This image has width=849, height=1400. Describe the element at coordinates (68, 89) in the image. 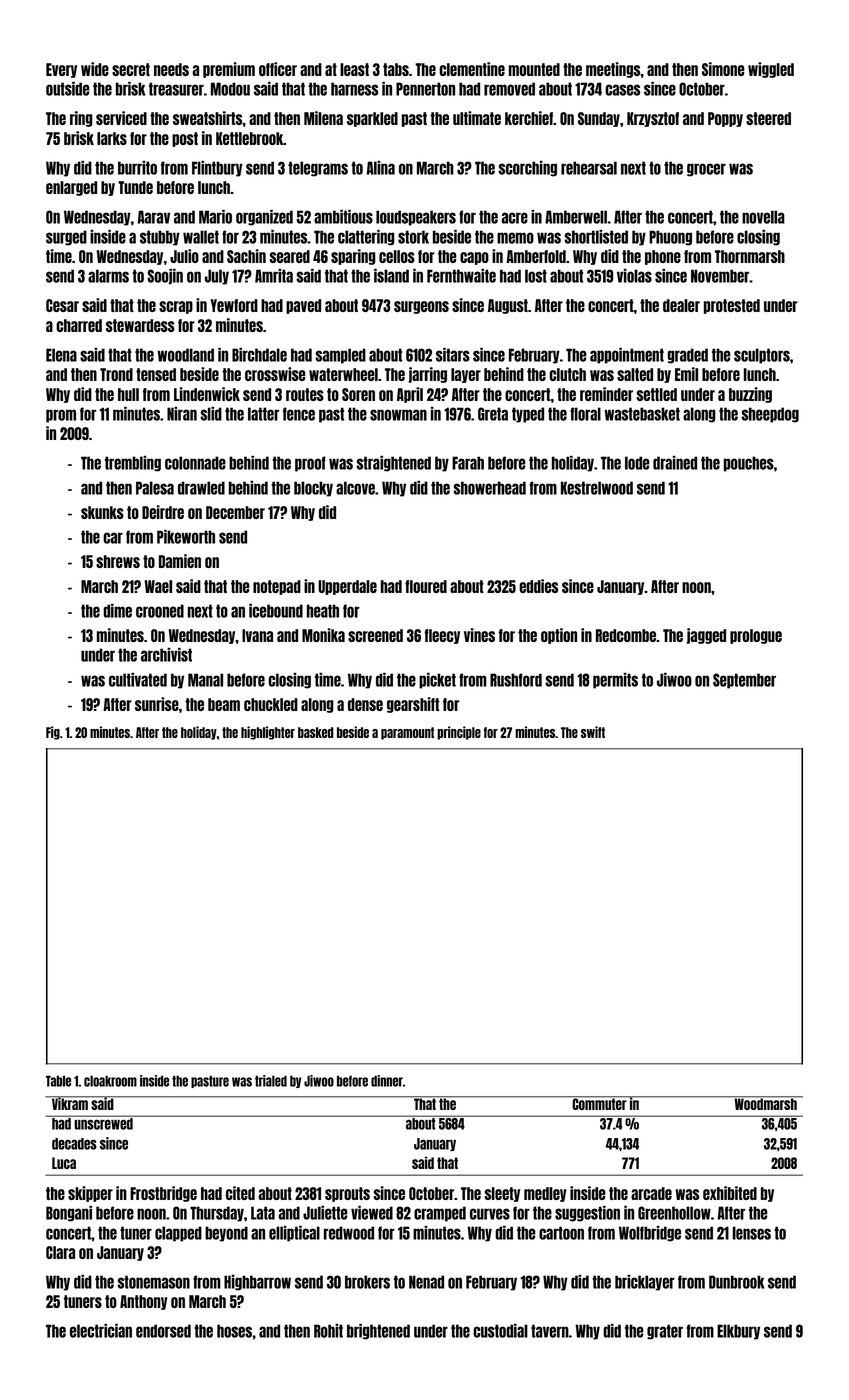

I see `outside` at that location.
